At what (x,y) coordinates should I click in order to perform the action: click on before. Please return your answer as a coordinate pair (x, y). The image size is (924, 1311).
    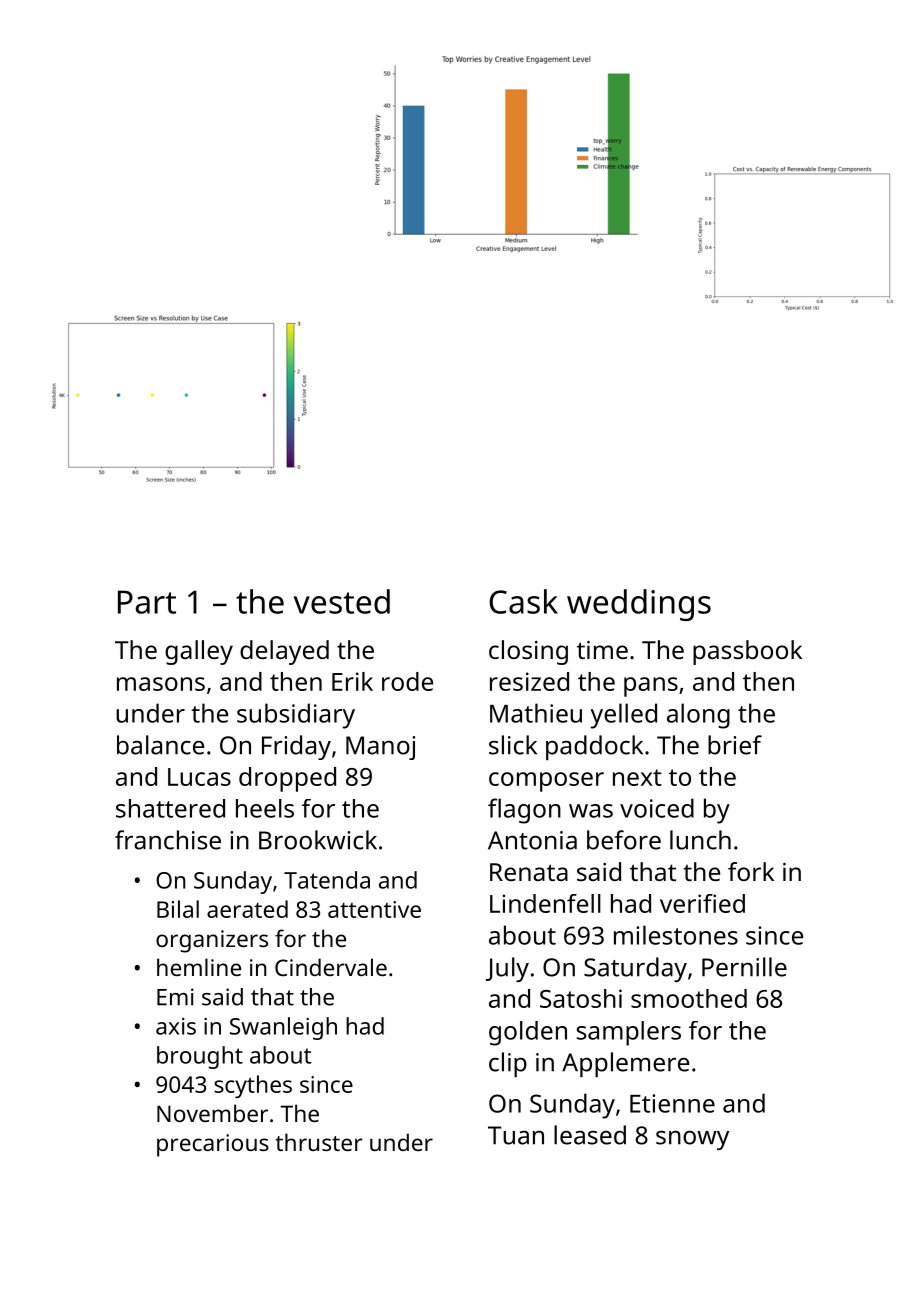
    Looking at the image, I should click on (624, 840).
